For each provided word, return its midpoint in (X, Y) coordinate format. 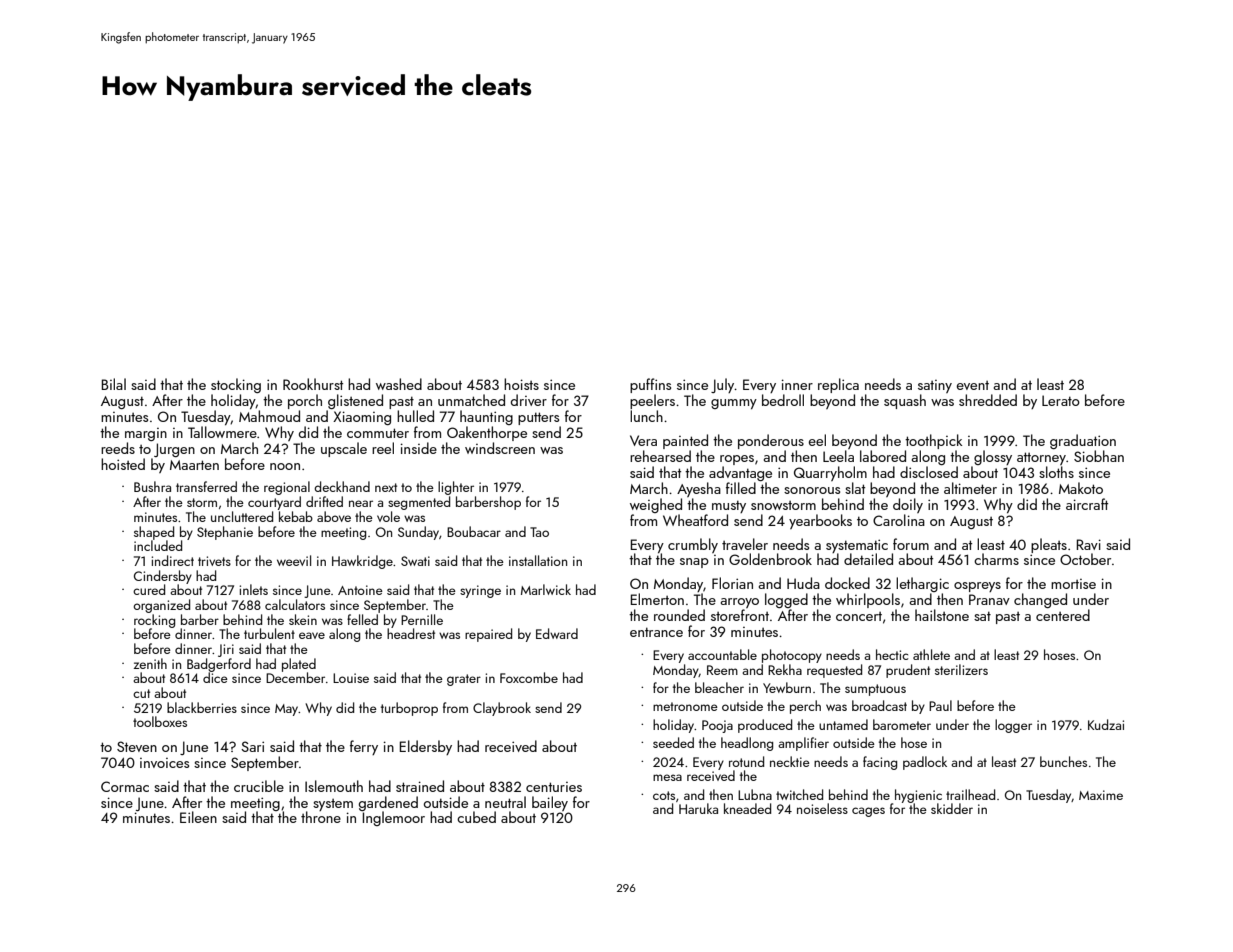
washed (399, 384)
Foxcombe (529, 677)
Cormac (125, 786)
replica (838, 385)
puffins (650, 385)
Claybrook (502, 709)
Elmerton (657, 599)
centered (1063, 615)
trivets (214, 561)
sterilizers (961, 669)
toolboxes (160, 721)
